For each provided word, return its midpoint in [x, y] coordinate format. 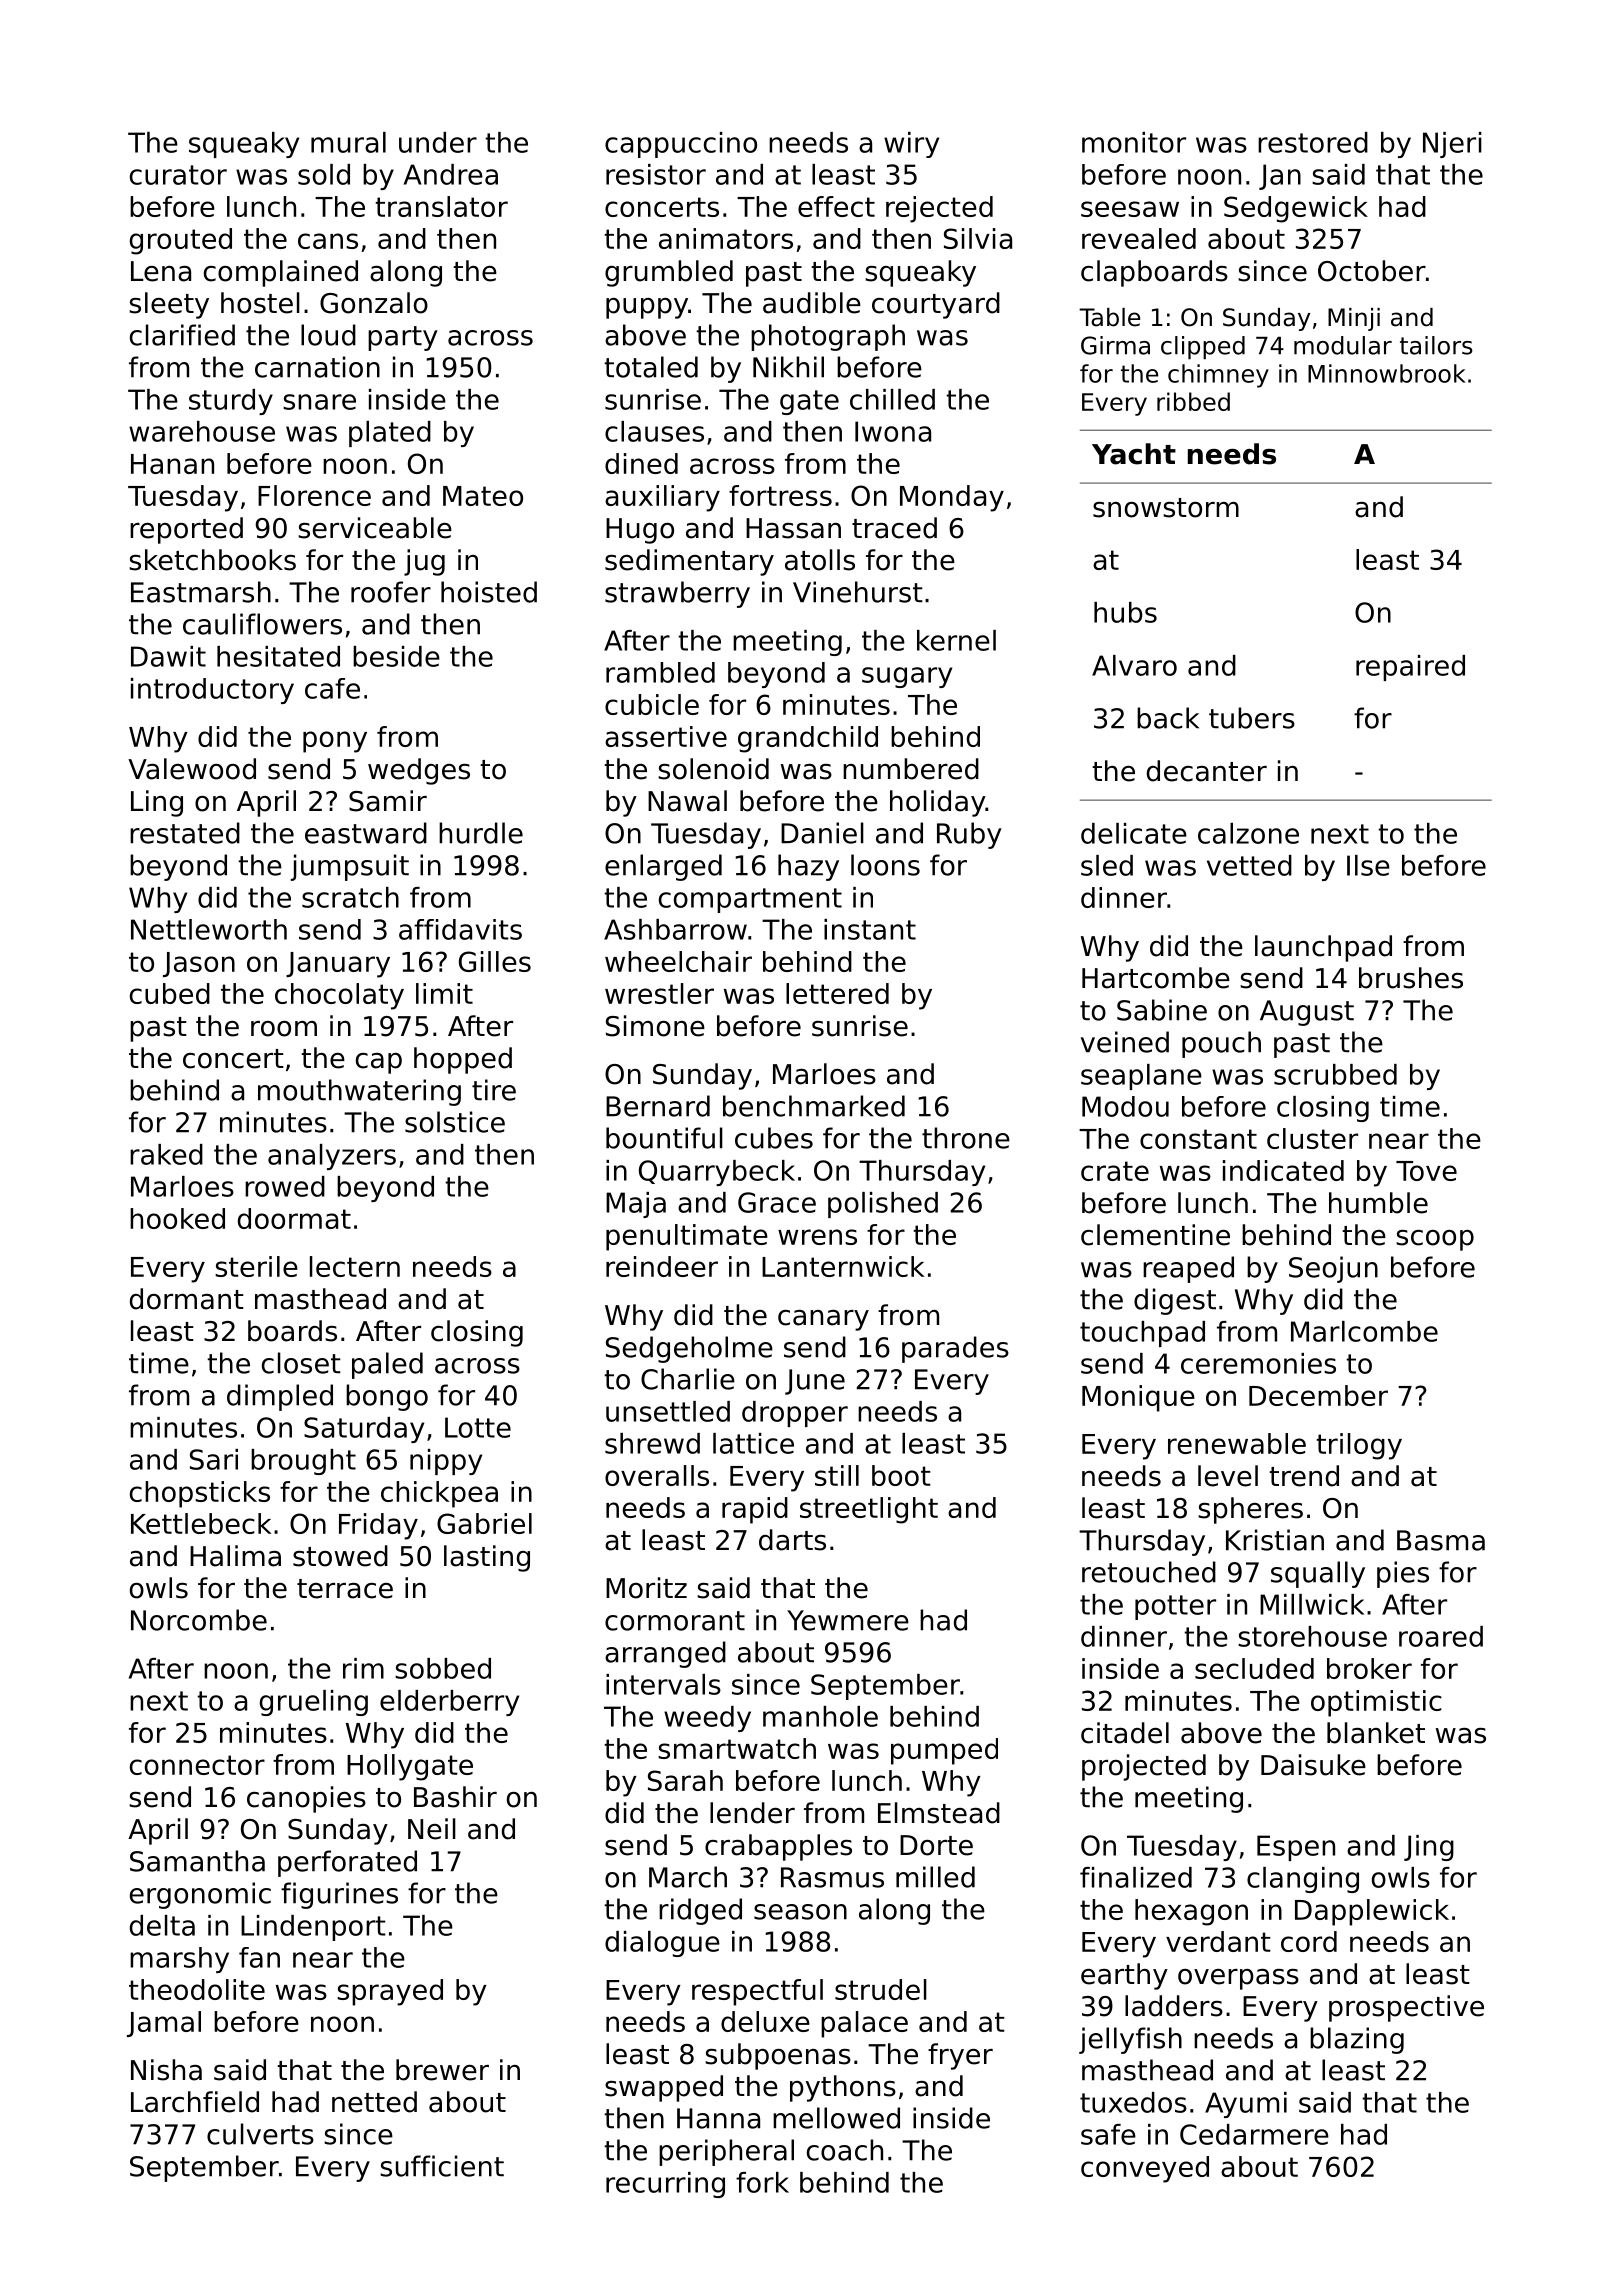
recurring [665, 2185]
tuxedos [1133, 2102]
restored [1313, 142]
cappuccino [681, 145]
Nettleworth [209, 929]
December [1318, 1395]
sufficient [442, 2166]
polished [883, 1205]
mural [348, 142]
